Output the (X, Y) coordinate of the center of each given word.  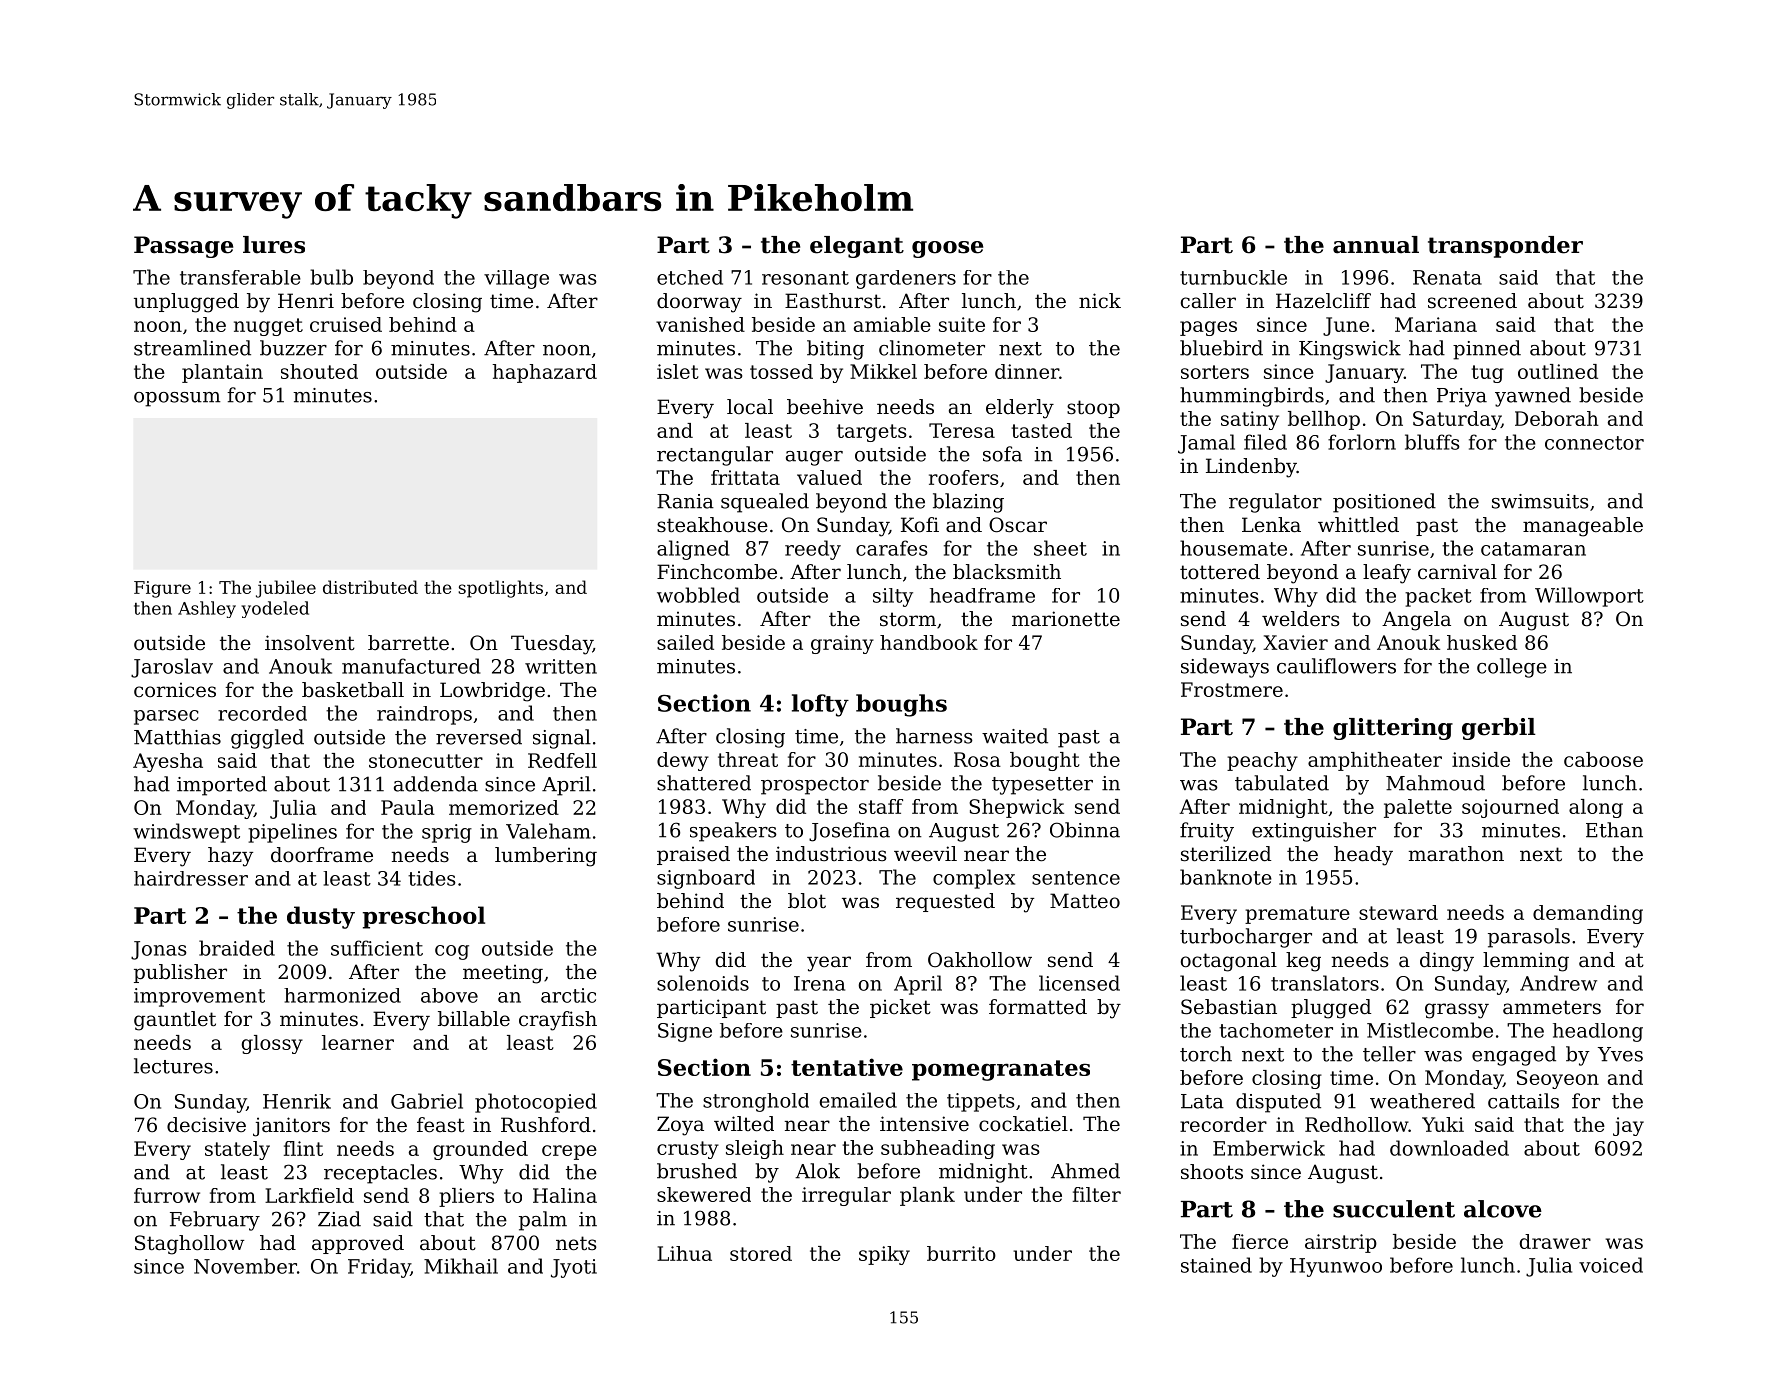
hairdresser (191, 878)
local (750, 407)
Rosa (977, 759)
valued (829, 477)
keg (1303, 962)
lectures (173, 1066)
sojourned (1510, 808)
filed (1265, 442)
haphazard (544, 373)
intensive (924, 1124)
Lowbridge (492, 692)
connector (1594, 443)
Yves (1620, 1054)
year (829, 964)
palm (543, 1221)
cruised (346, 324)
